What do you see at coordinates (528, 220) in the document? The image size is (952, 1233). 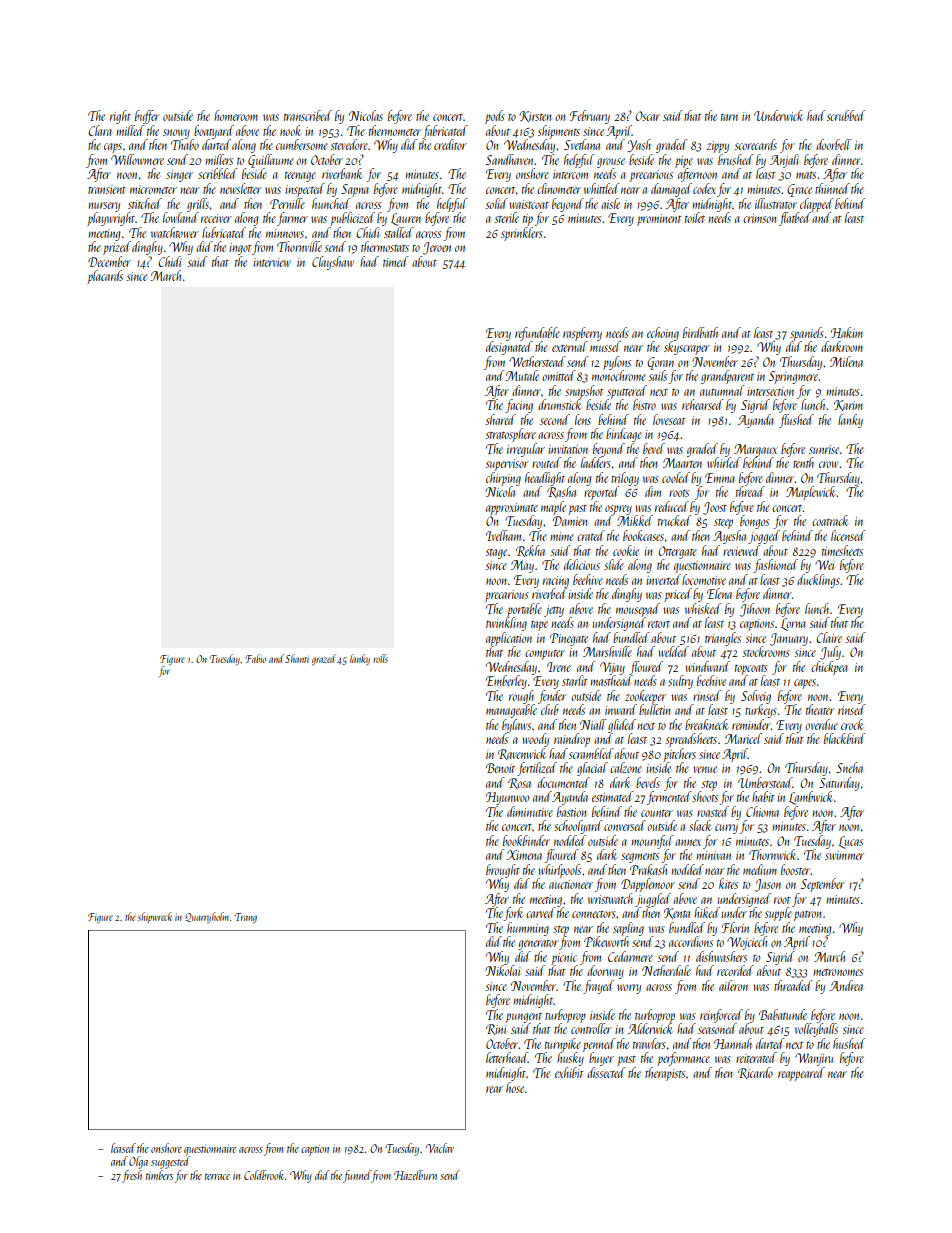 I see `tip` at bounding box center [528, 220].
